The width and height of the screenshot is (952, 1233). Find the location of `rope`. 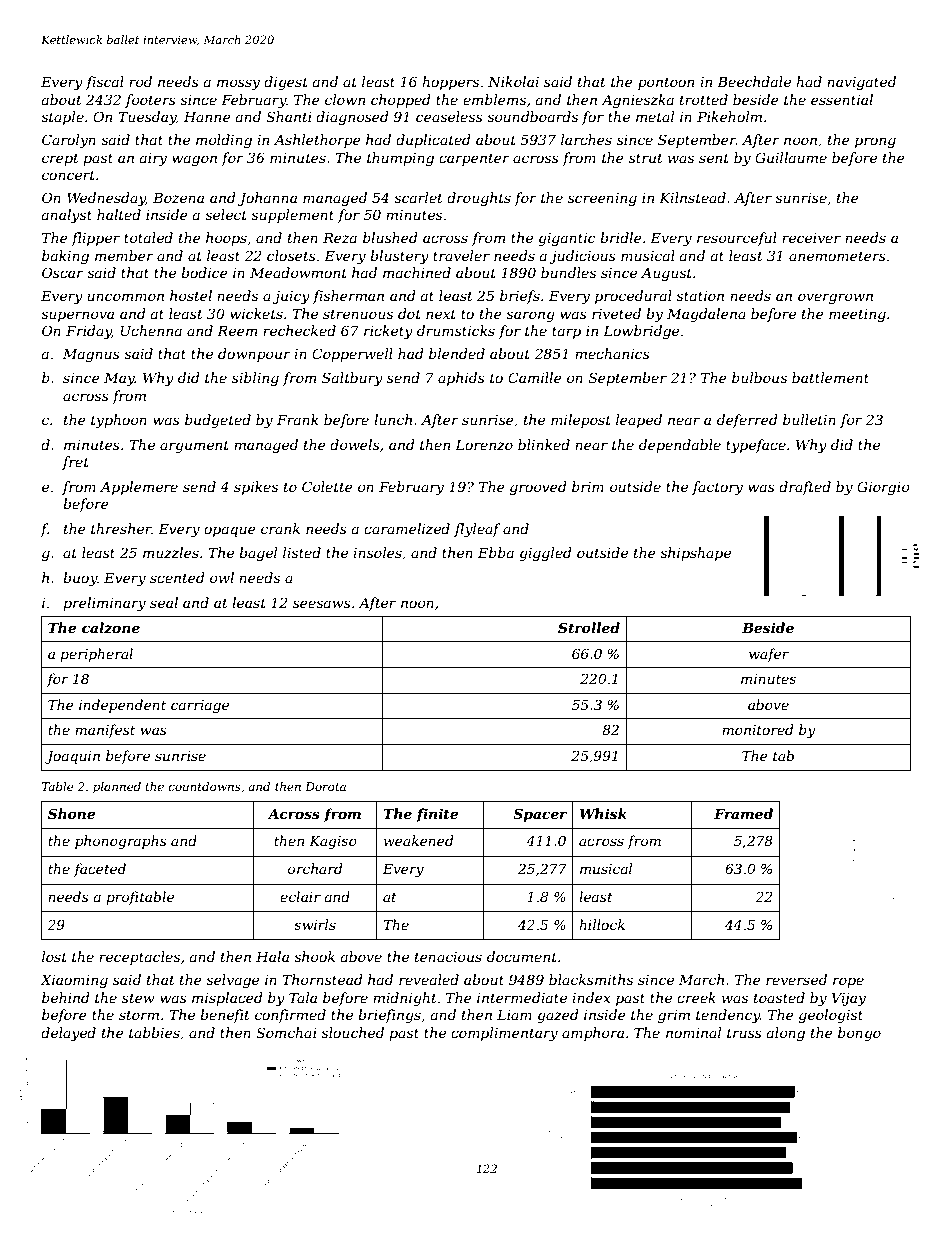

rope is located at coordinates (848, 982).
